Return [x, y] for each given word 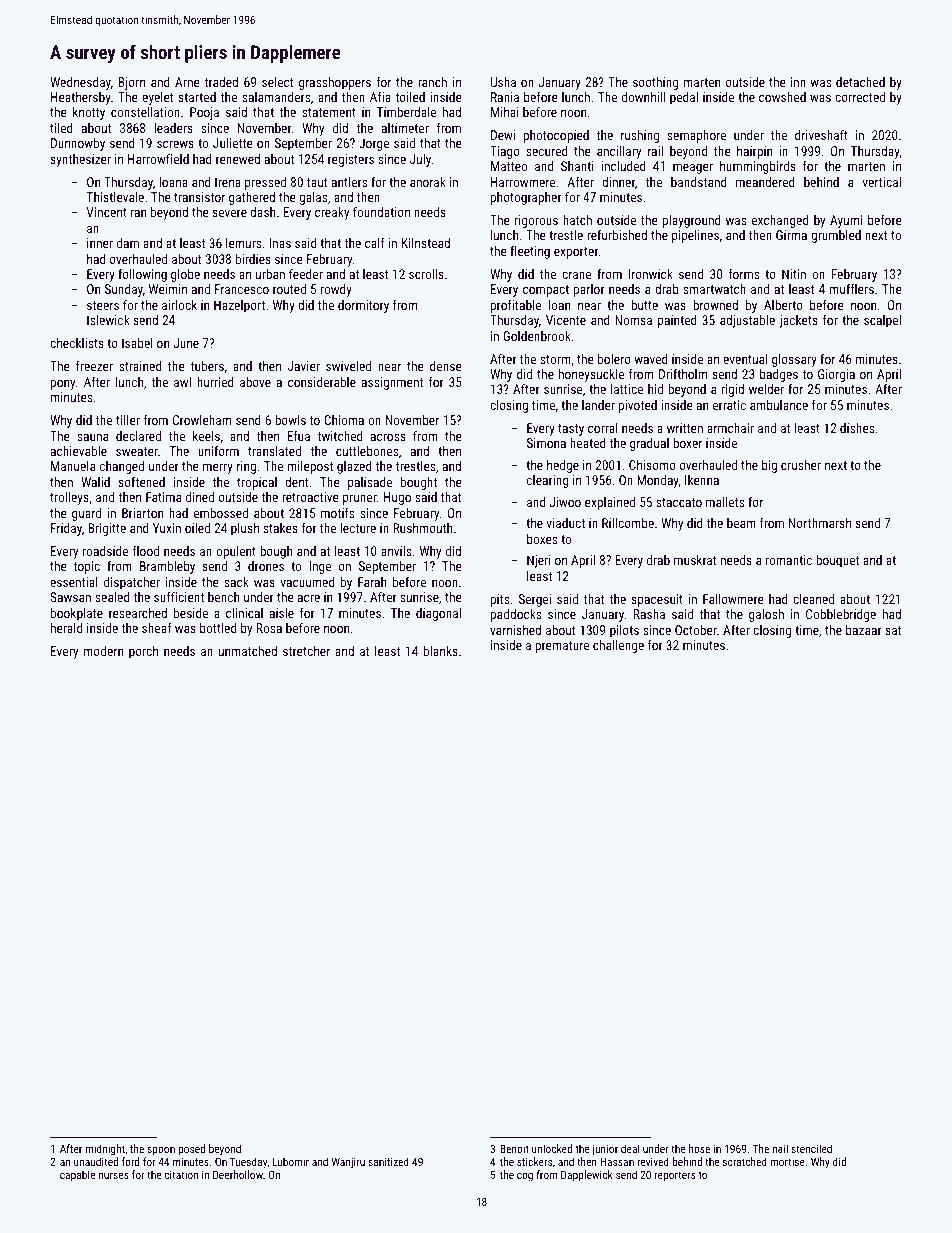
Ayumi [846, 221]
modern [103, 651]
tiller [128, 420]
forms [744, 273]
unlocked [552, 1148]
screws [175, 144]
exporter [576, 253]
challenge [618, 646]
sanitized [388, 1161]
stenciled [811, 1148]
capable [77, 1176]
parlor [589, 290]
